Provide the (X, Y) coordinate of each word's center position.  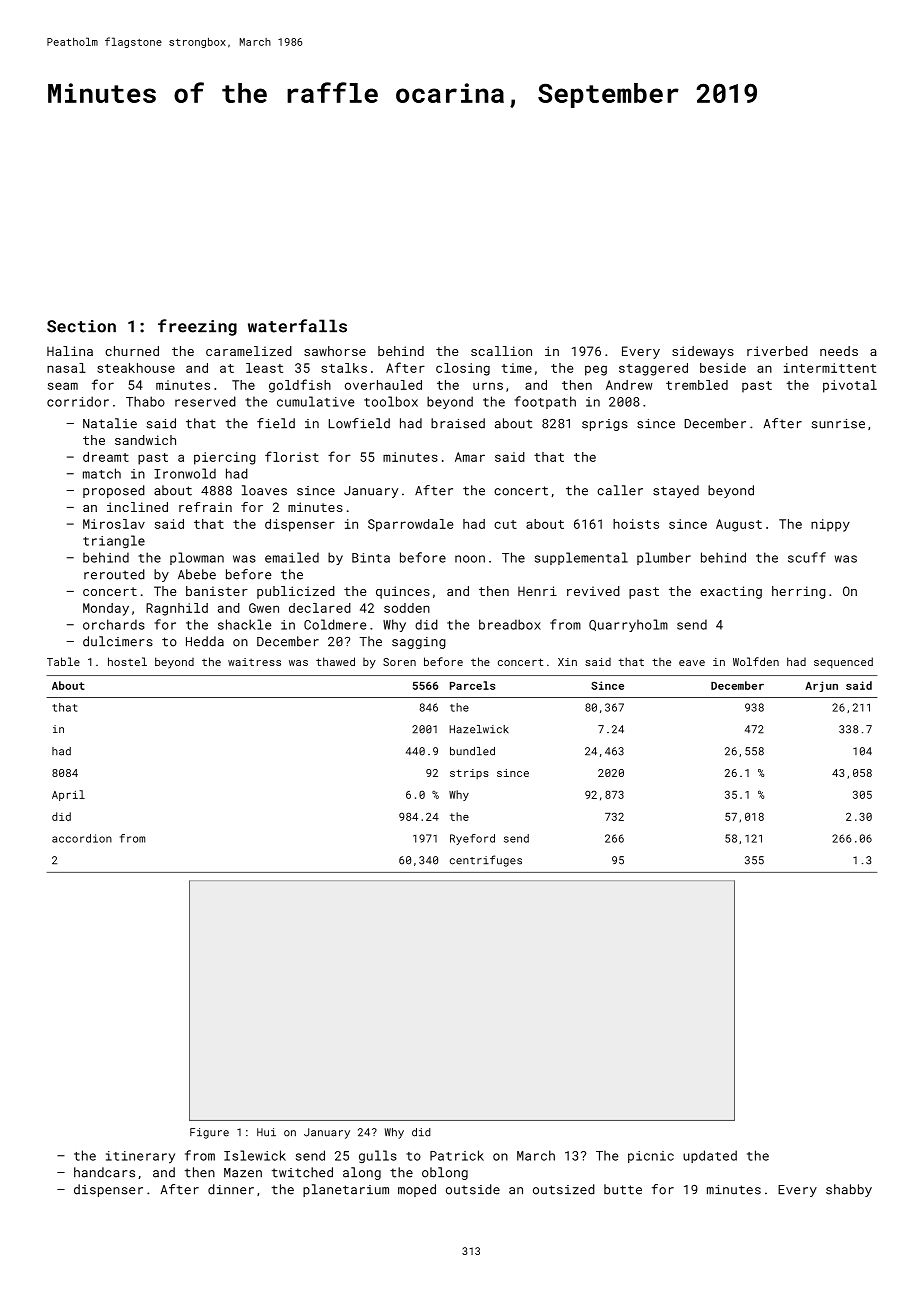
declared (320, 608)
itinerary (140, 1157)
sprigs (605, 425)
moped (417, 1190)
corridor (78, 401)
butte (623, 1189)
